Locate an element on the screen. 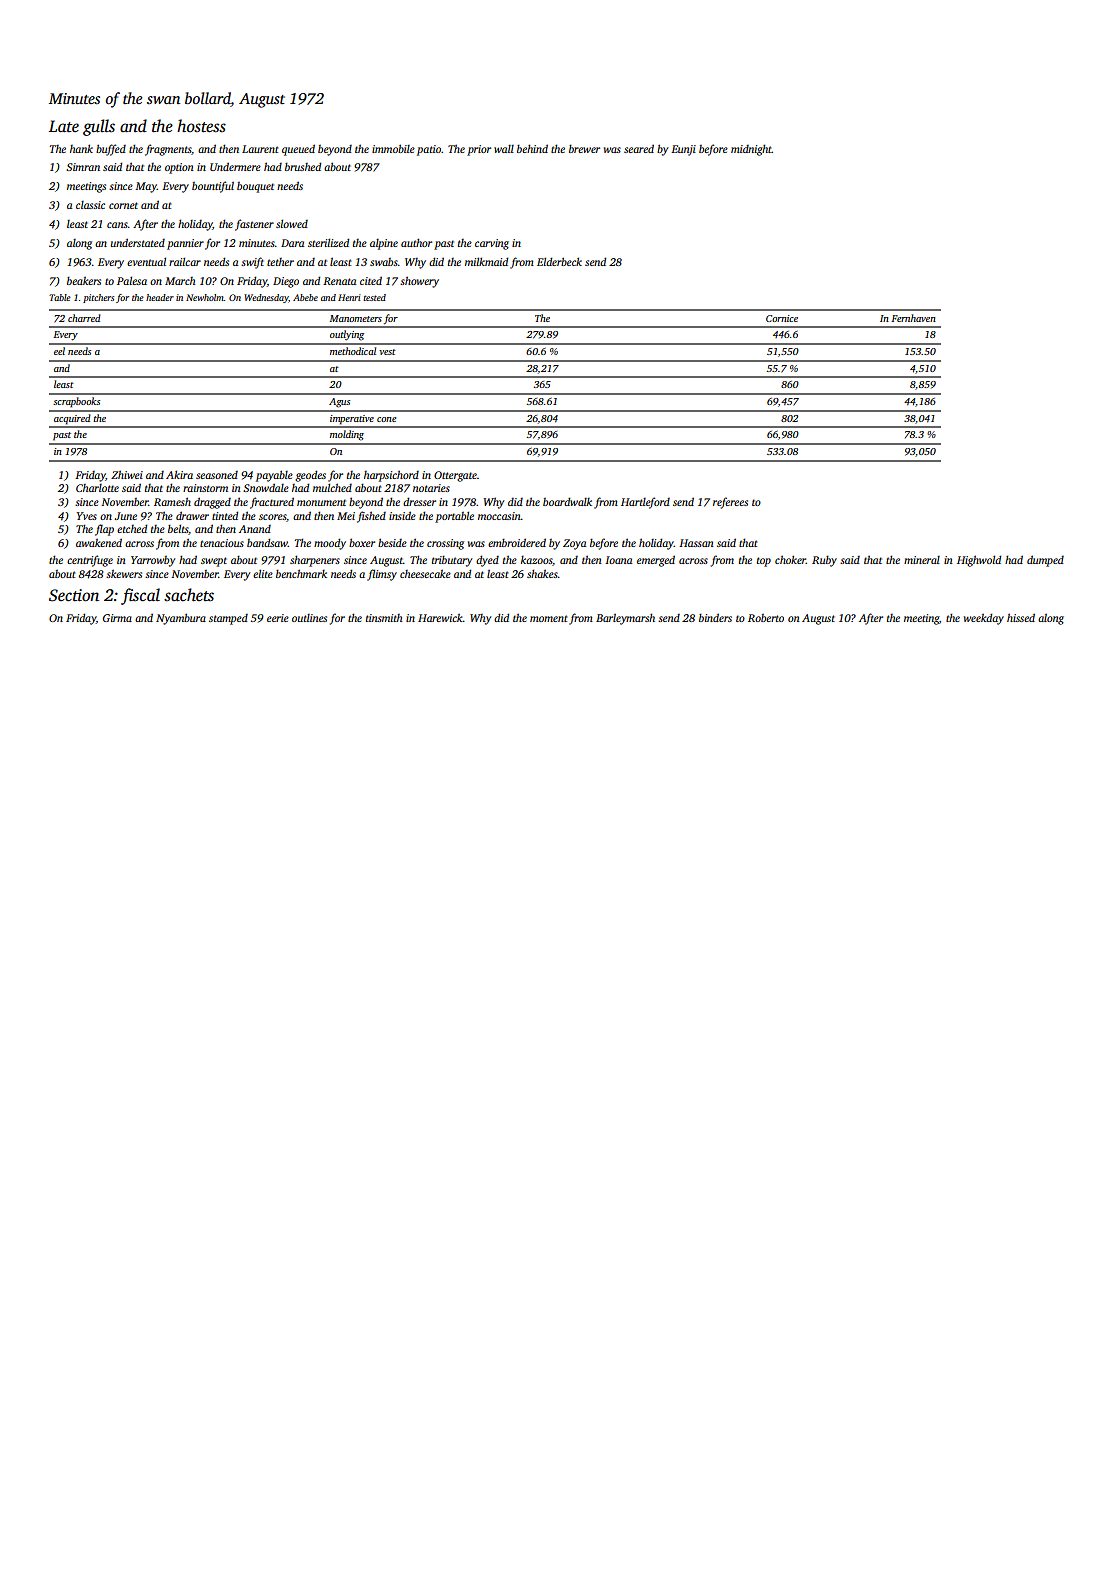 Image resolution: width=1113 pixels, height=1574 pixels. Elderbeck is located at coordinates (559, 261).
